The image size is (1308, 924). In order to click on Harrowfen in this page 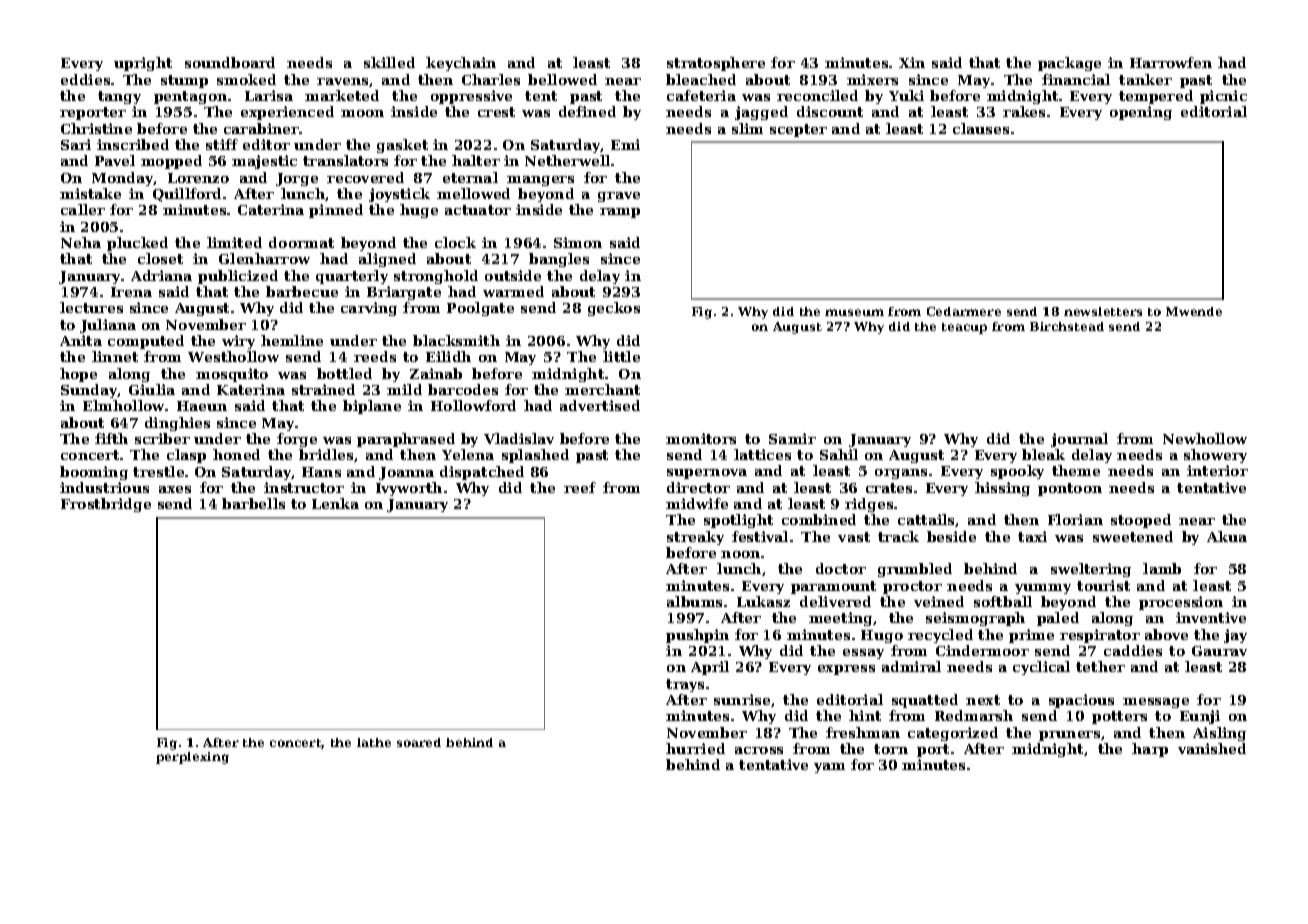, I will do `click(1171, 62)`.
